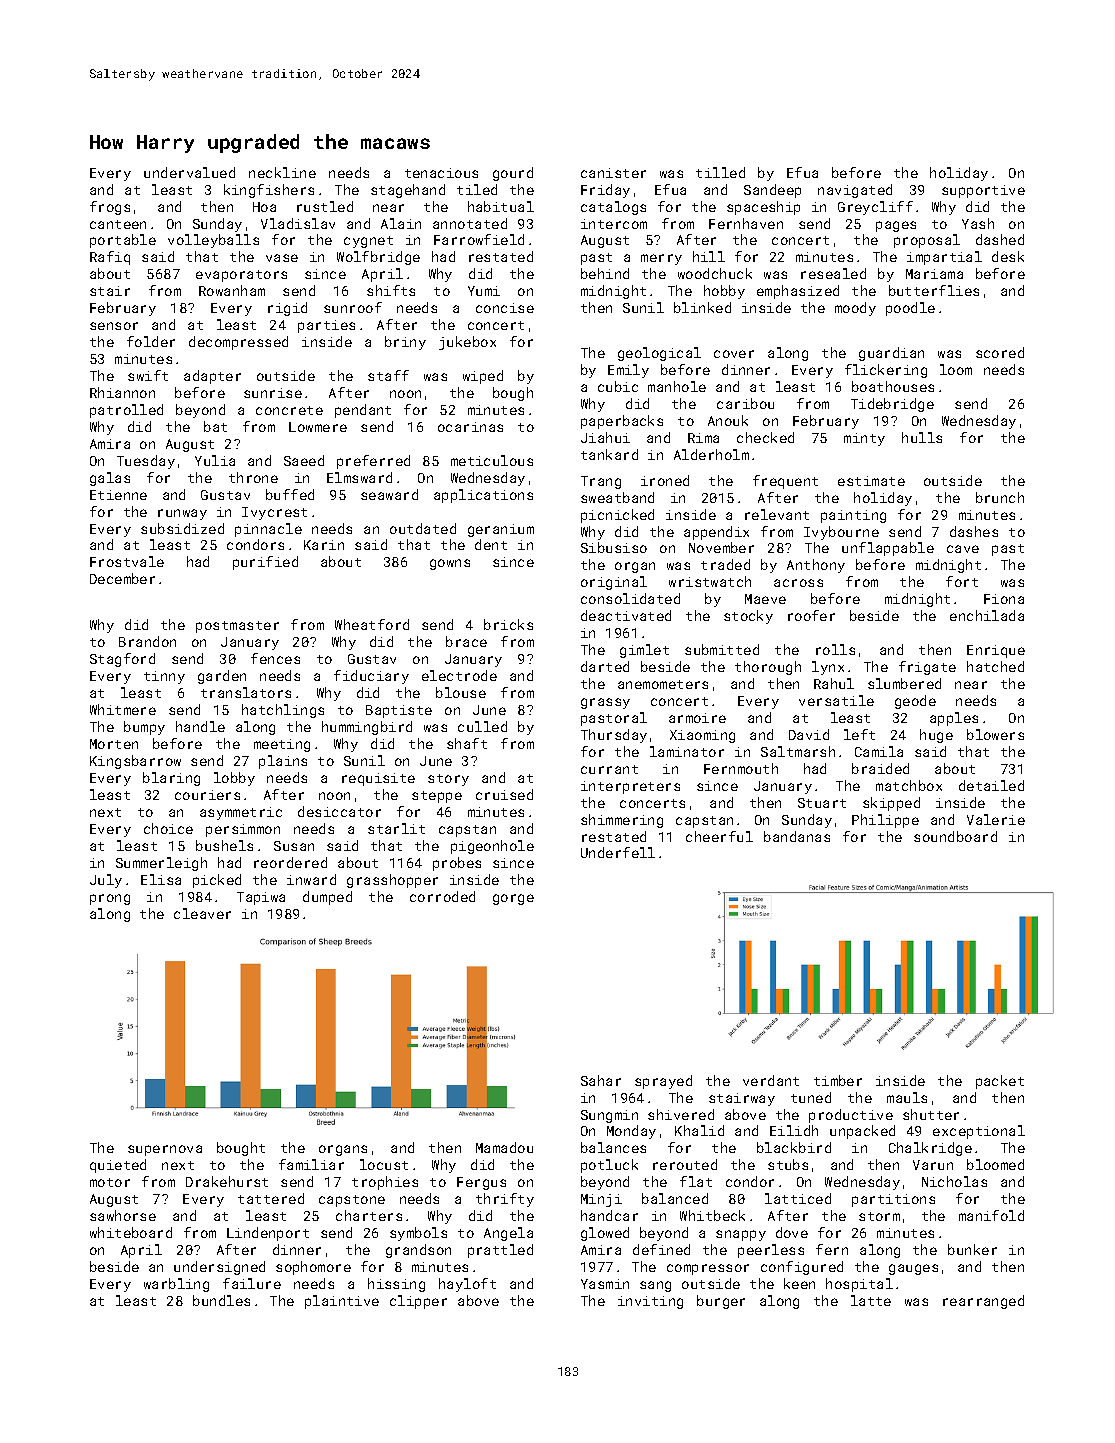 This document has width=1115, height=1443. Describe the element at coordinates (601, 1080) in the document. I see `Sahar` at that location.
